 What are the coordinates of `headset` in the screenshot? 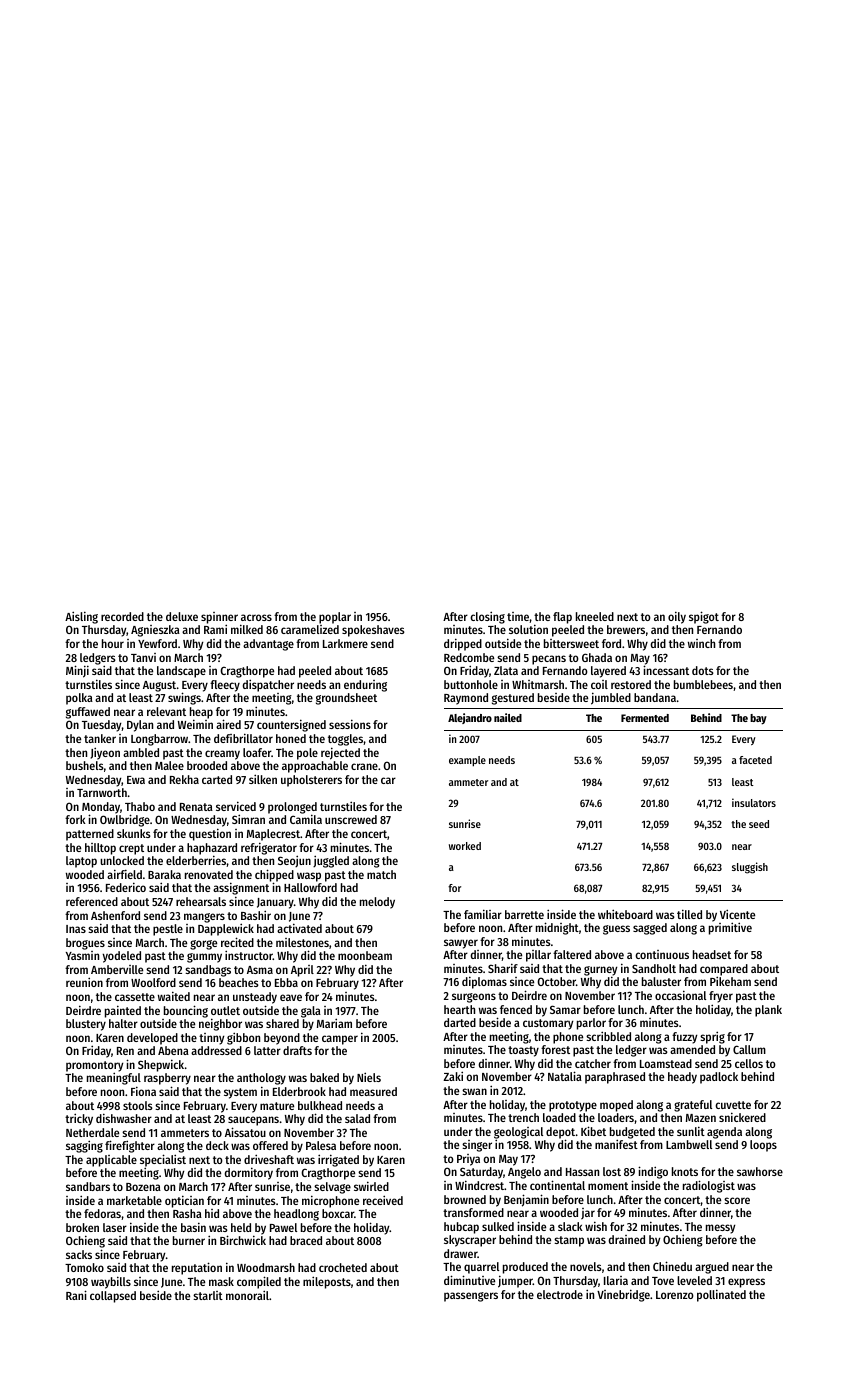 It's located at (712, 954).
